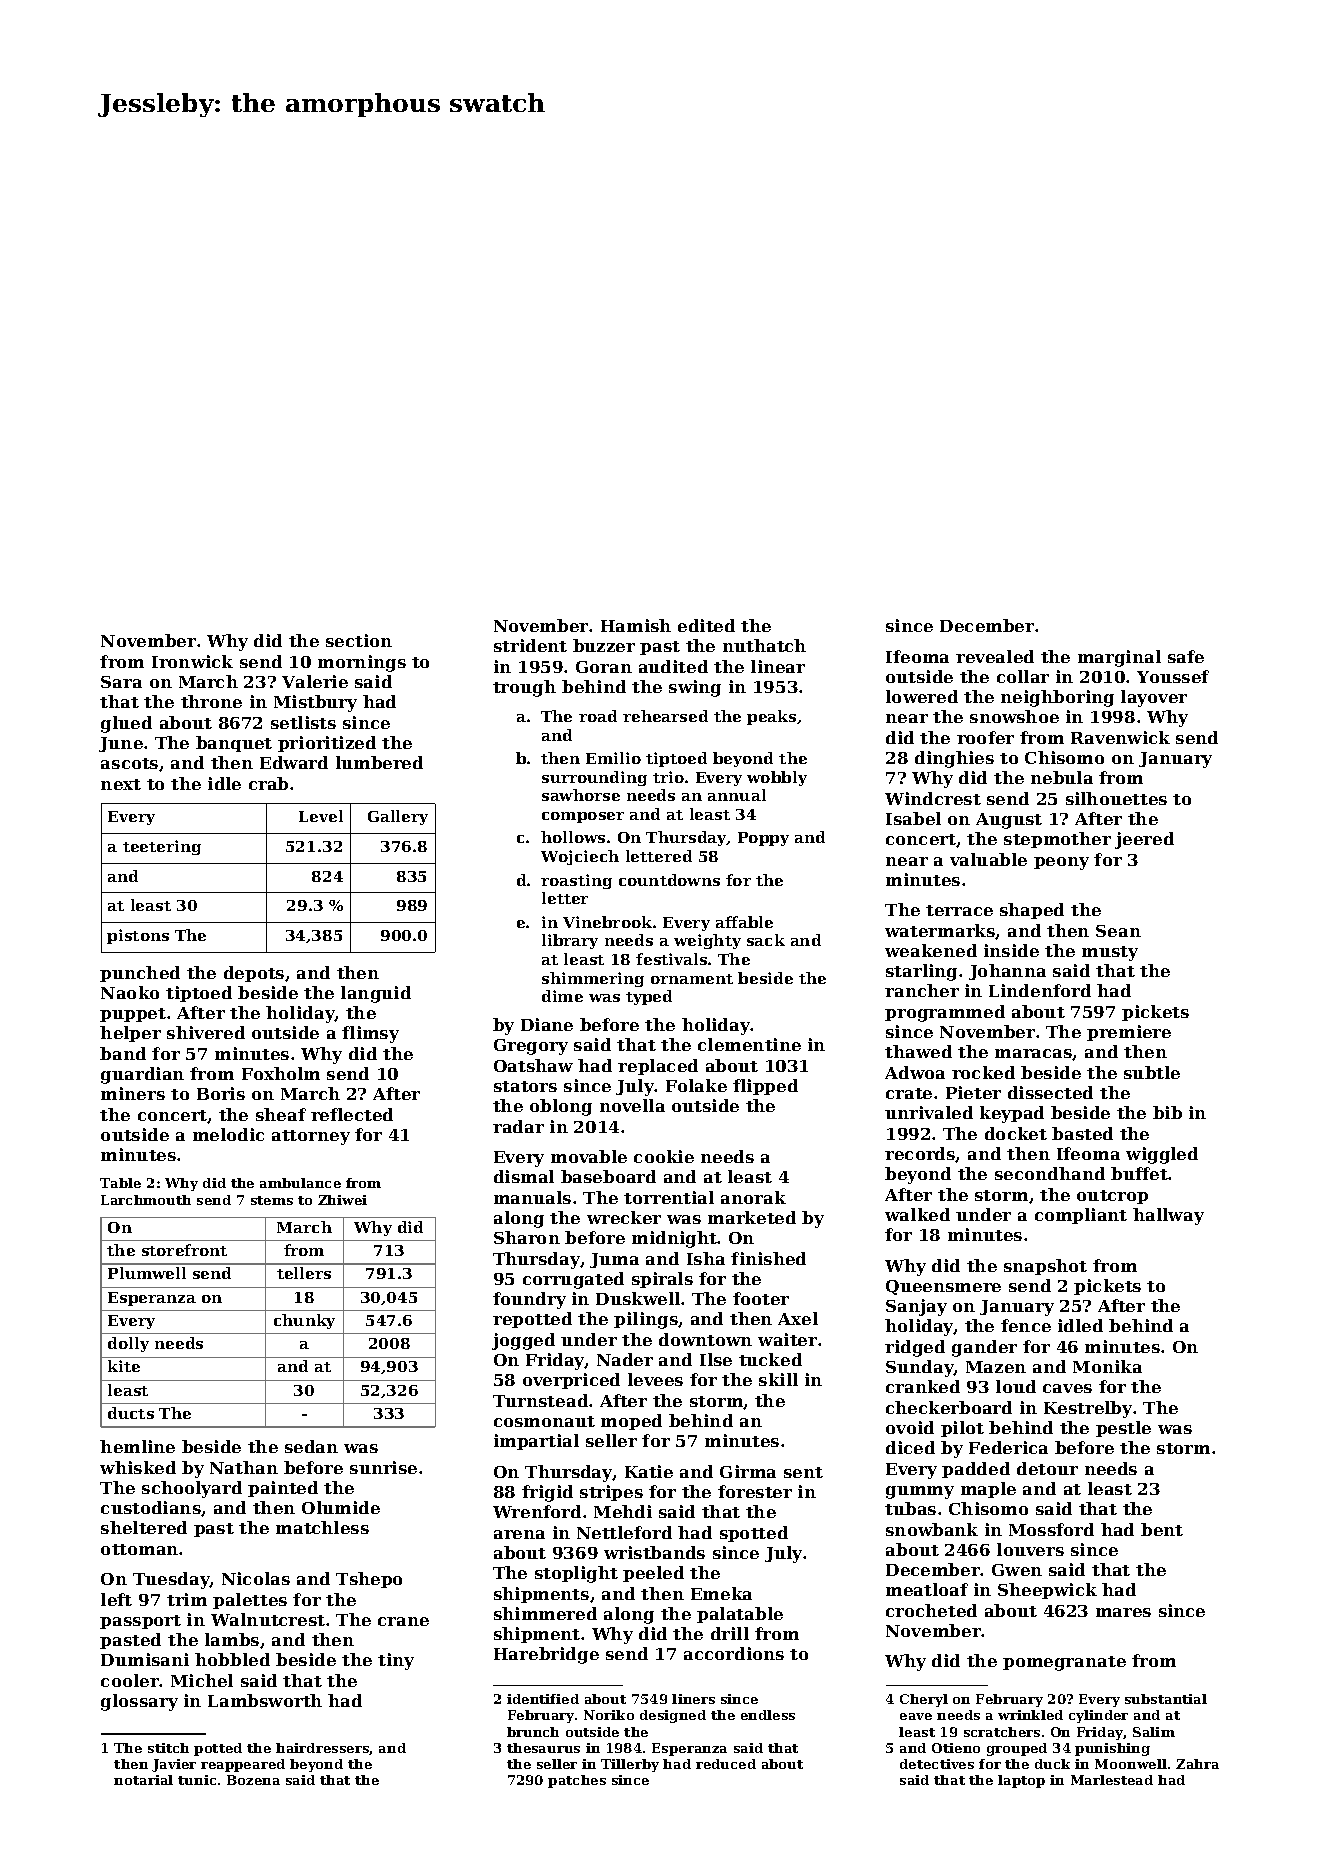  Describe the element at coordinates (1186, 656) in the screenshot. I see `safe` at that location.
